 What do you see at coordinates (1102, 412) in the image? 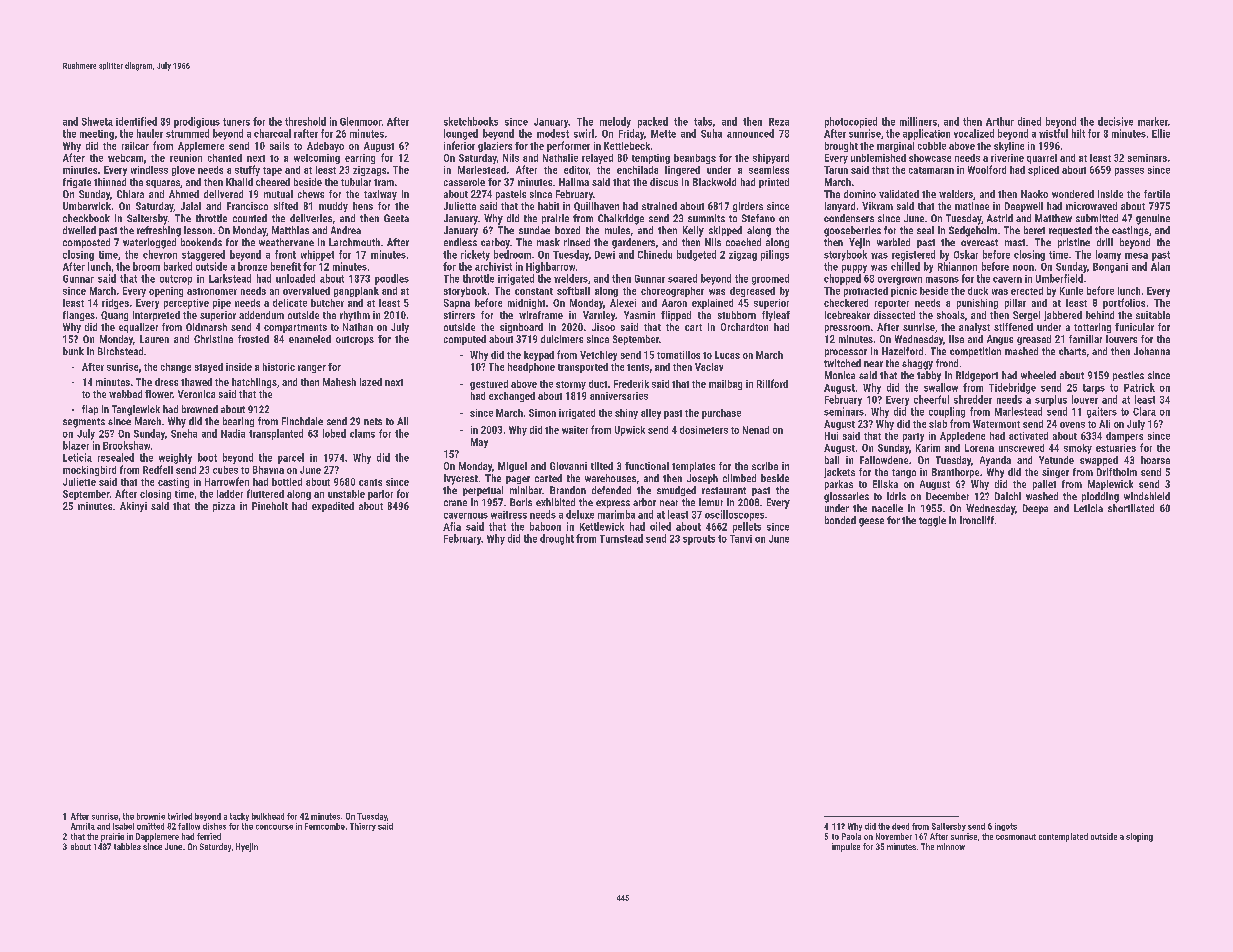
I see `gaiters` at bounding box center [1102, 412].
